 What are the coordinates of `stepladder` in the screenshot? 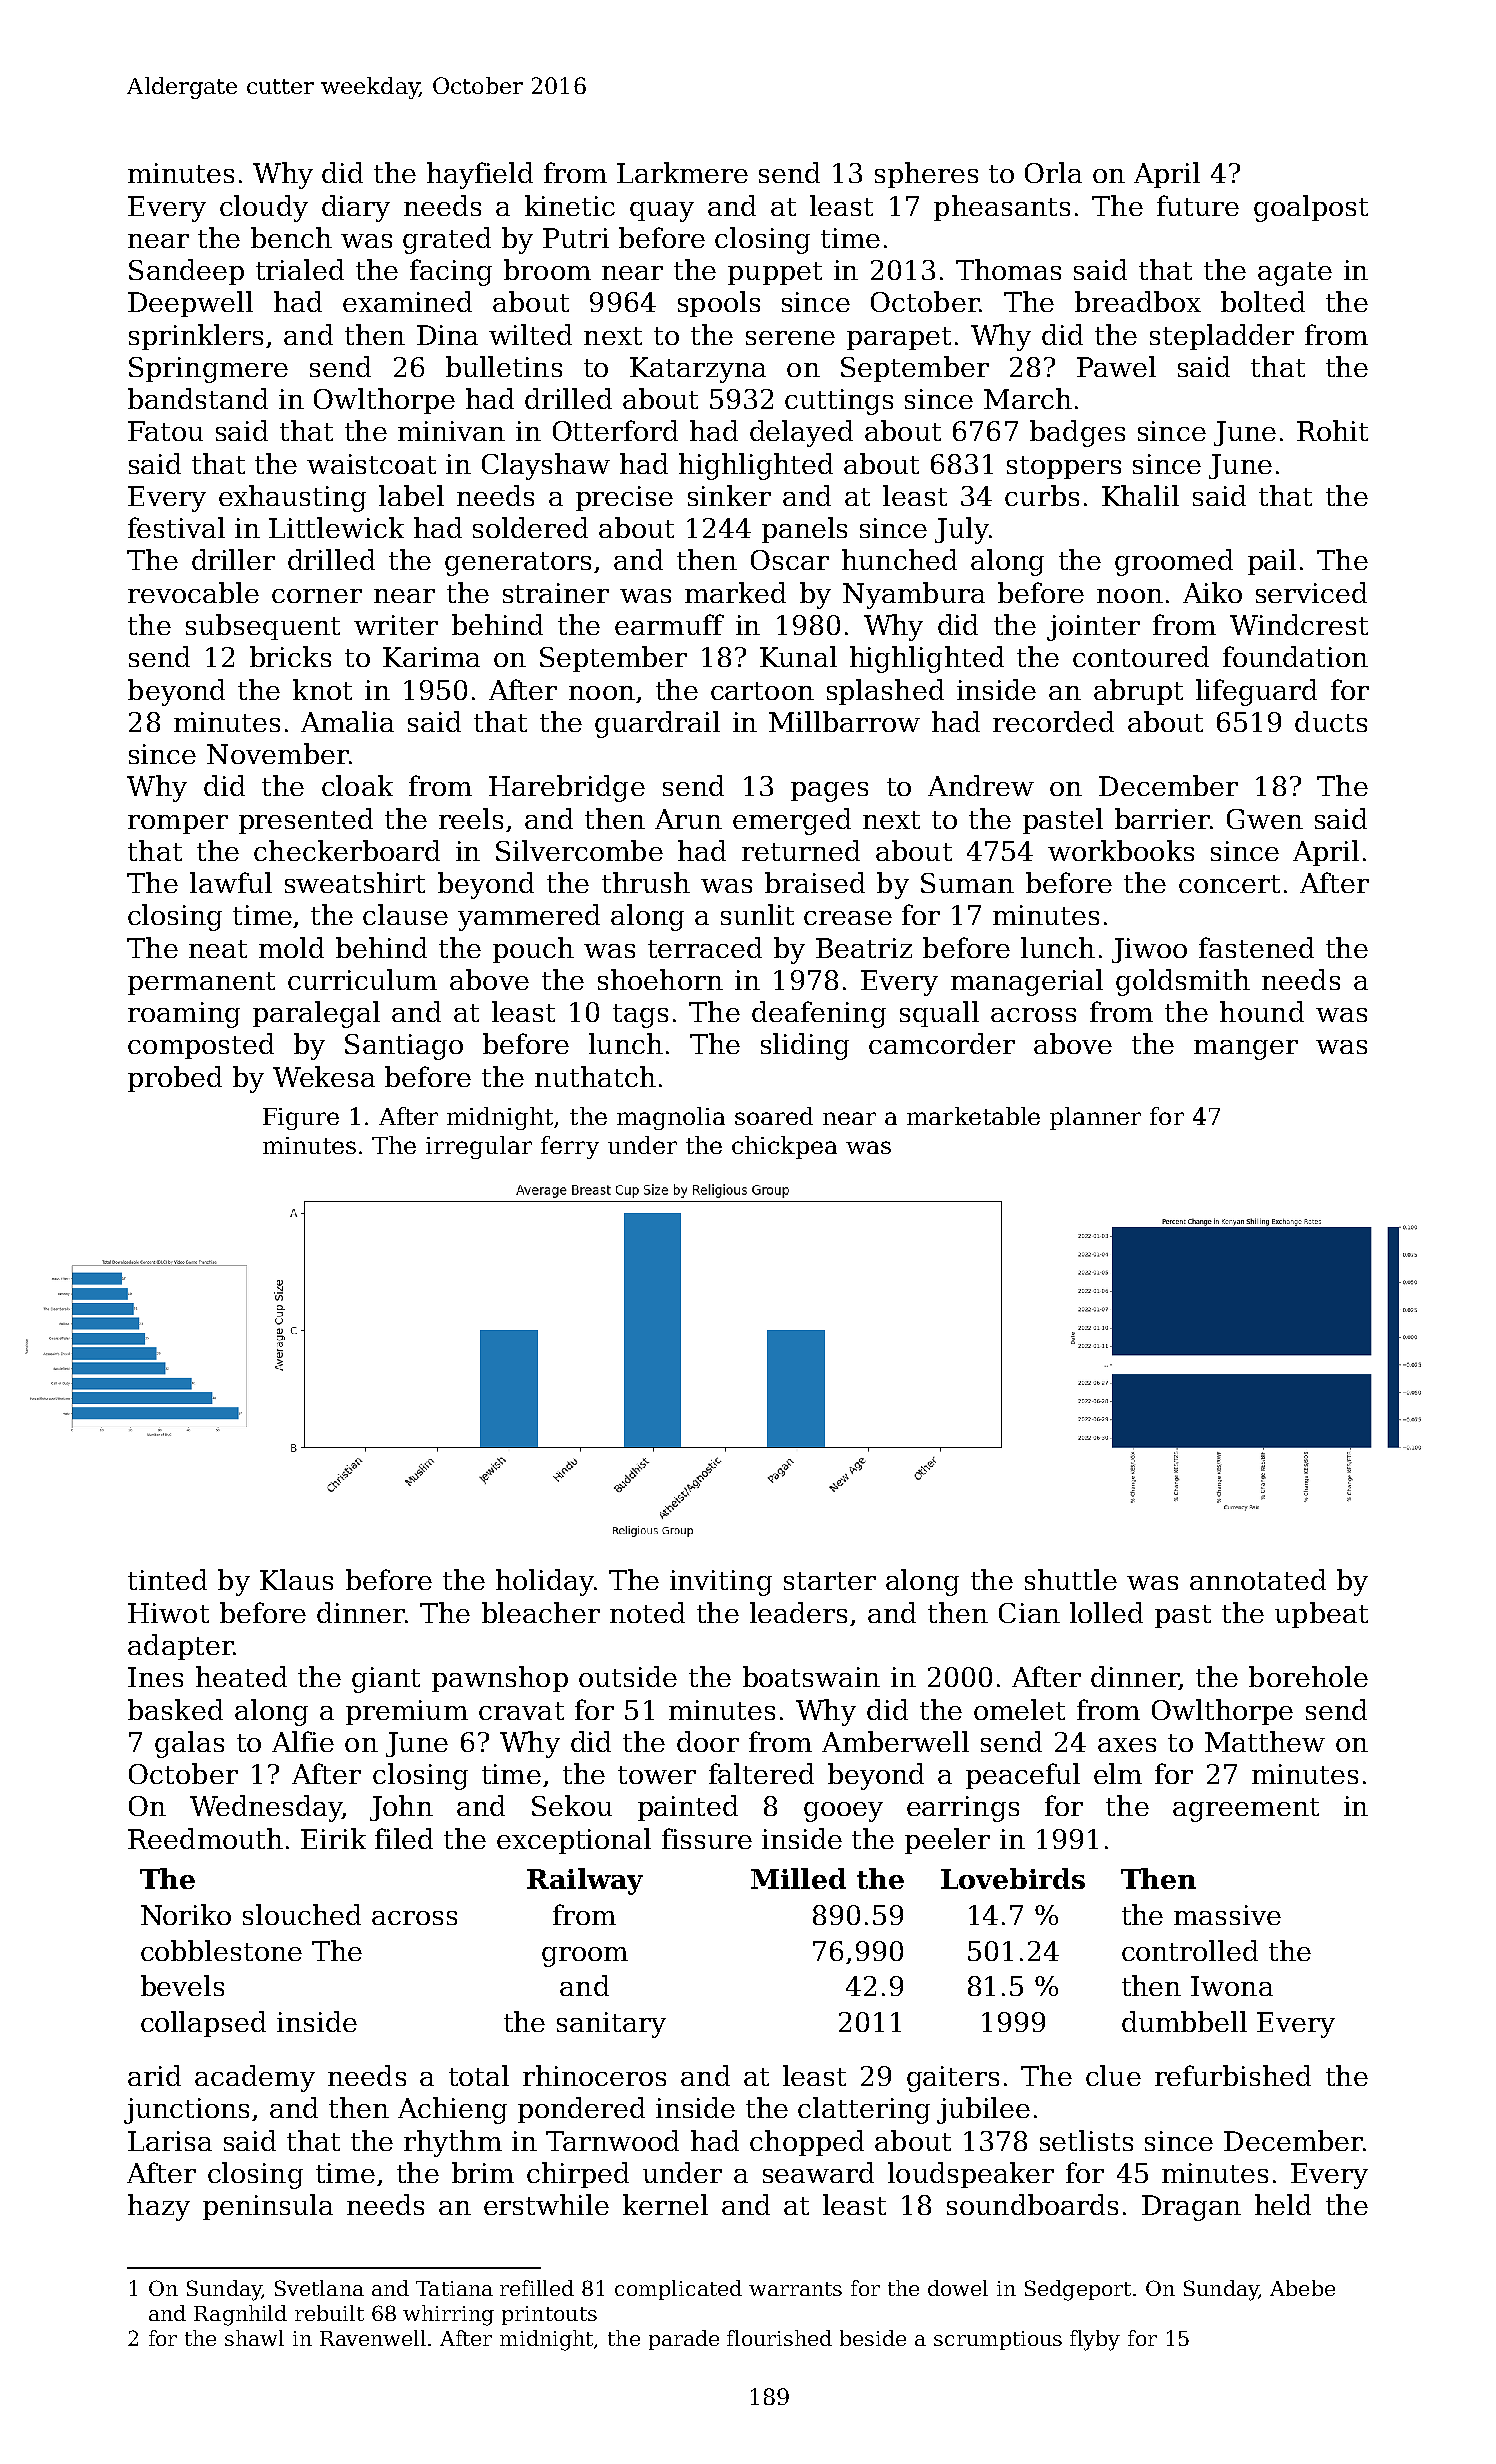 It's located at (1222, 337).
